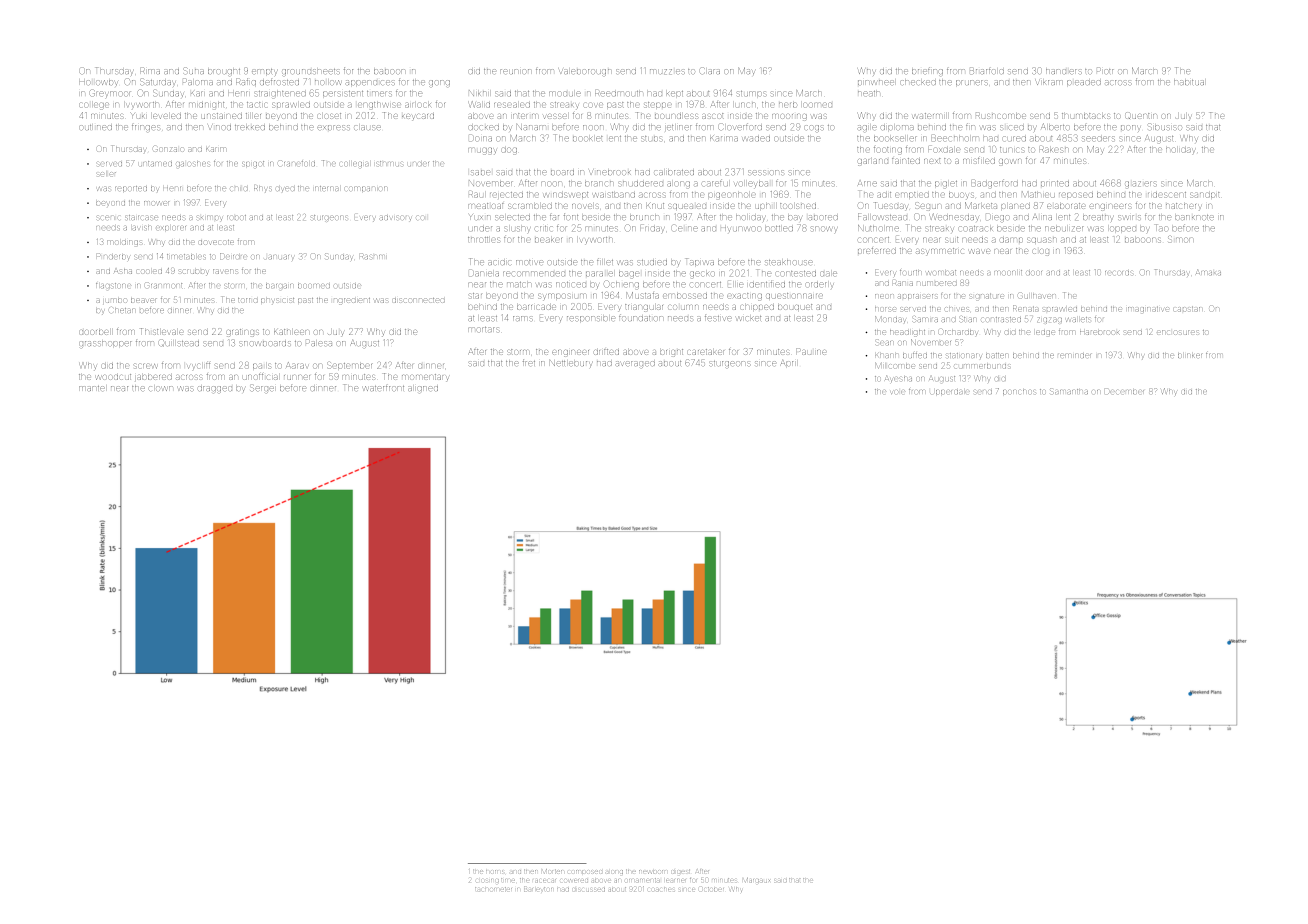 This image has width=1308, height=924. I want to click on banknote, so click(1194, 217).
